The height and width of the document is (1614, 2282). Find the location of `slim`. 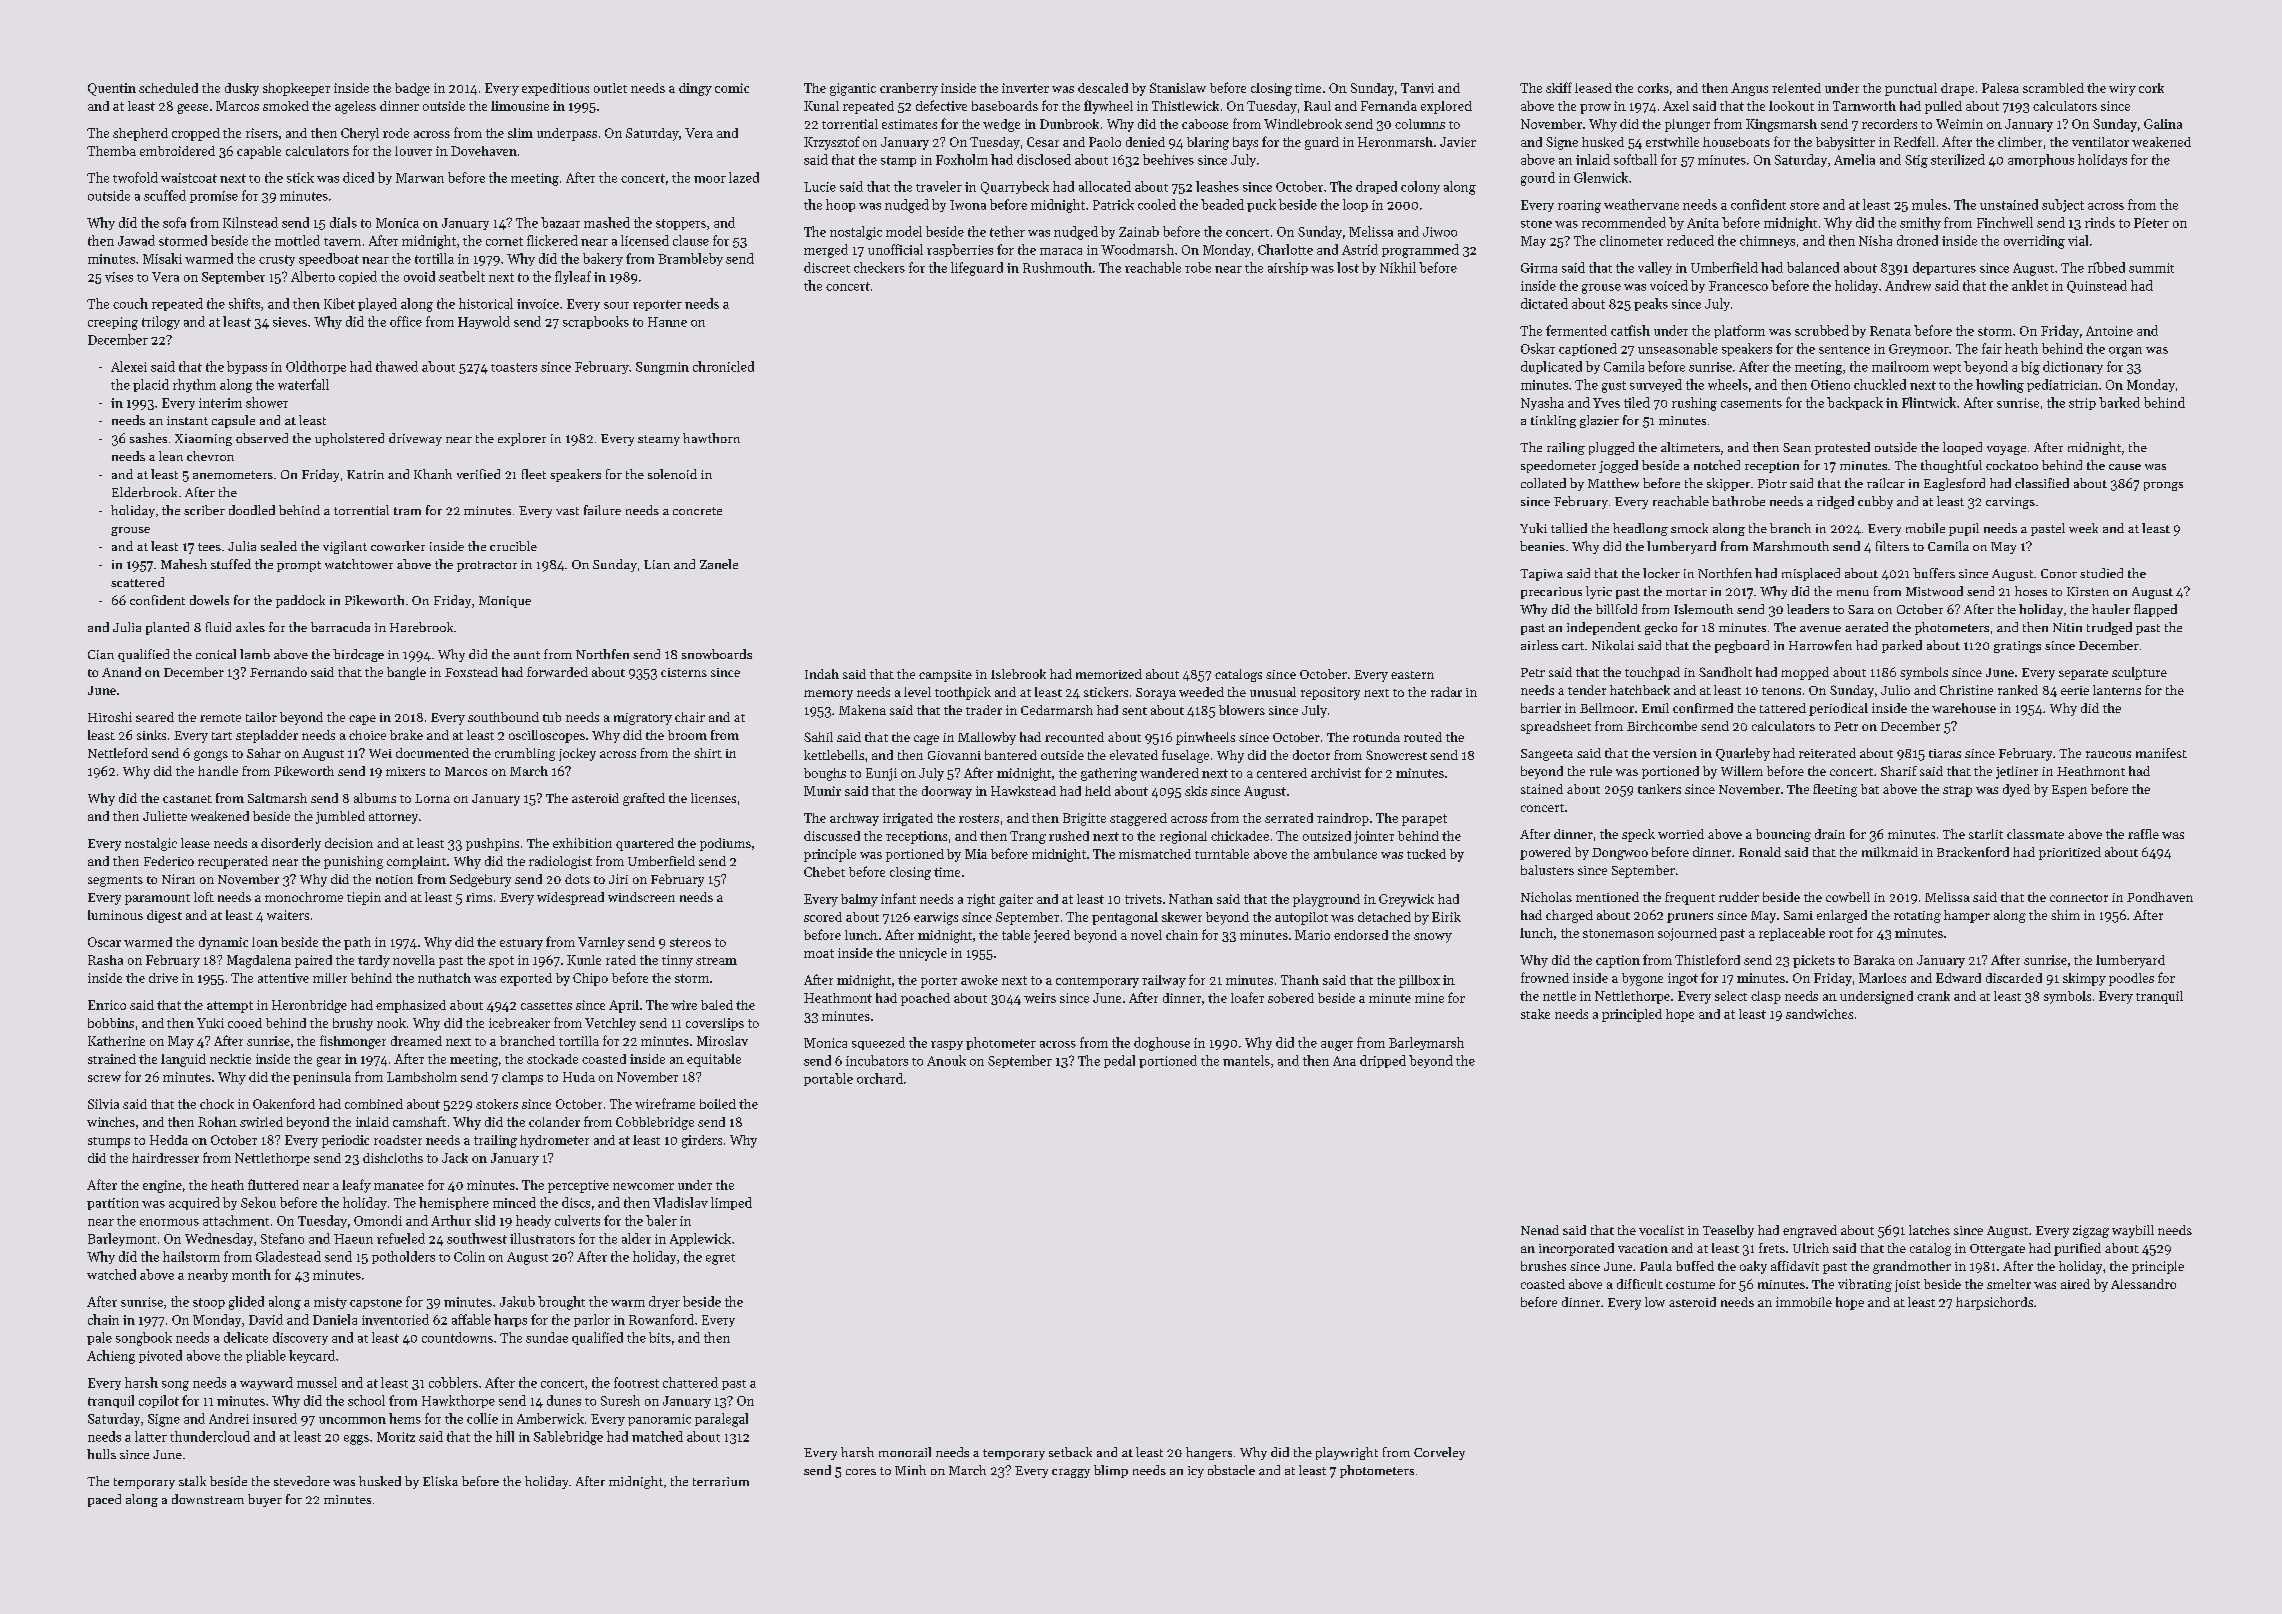

slim is located at coordinates (520, 133).
